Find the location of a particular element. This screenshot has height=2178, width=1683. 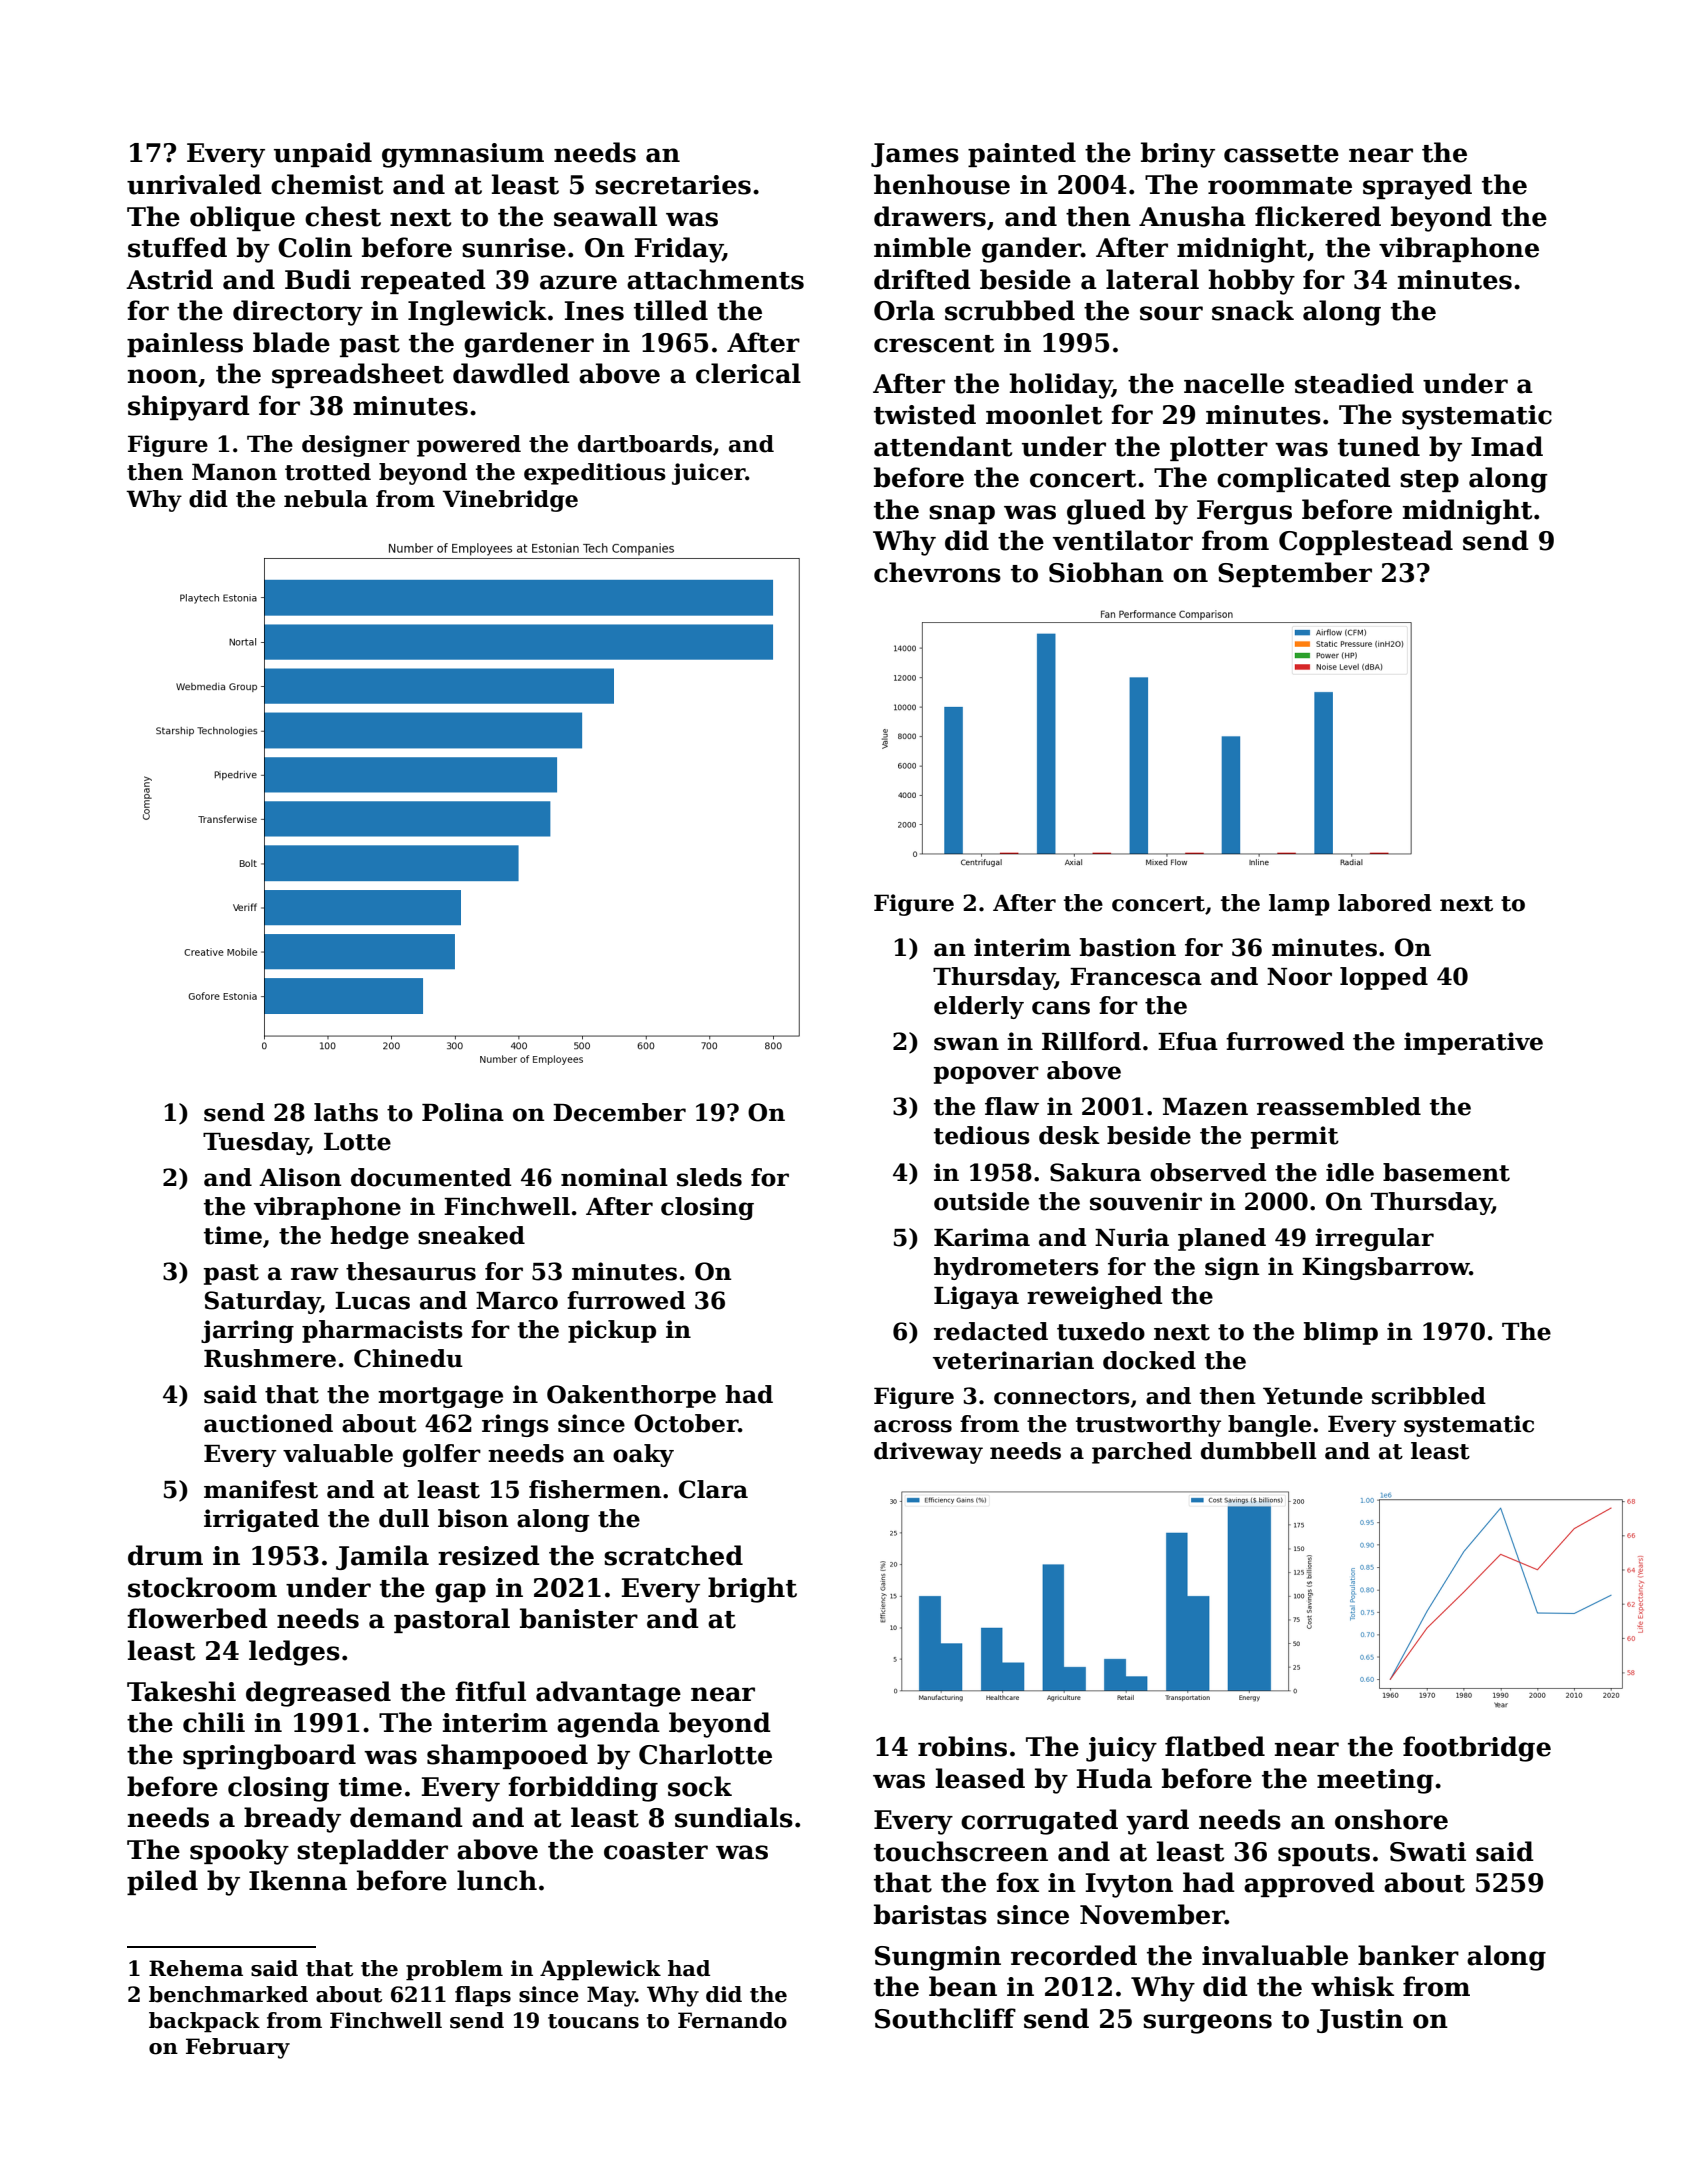

sprayed is located at coordinates (1417, 187).
